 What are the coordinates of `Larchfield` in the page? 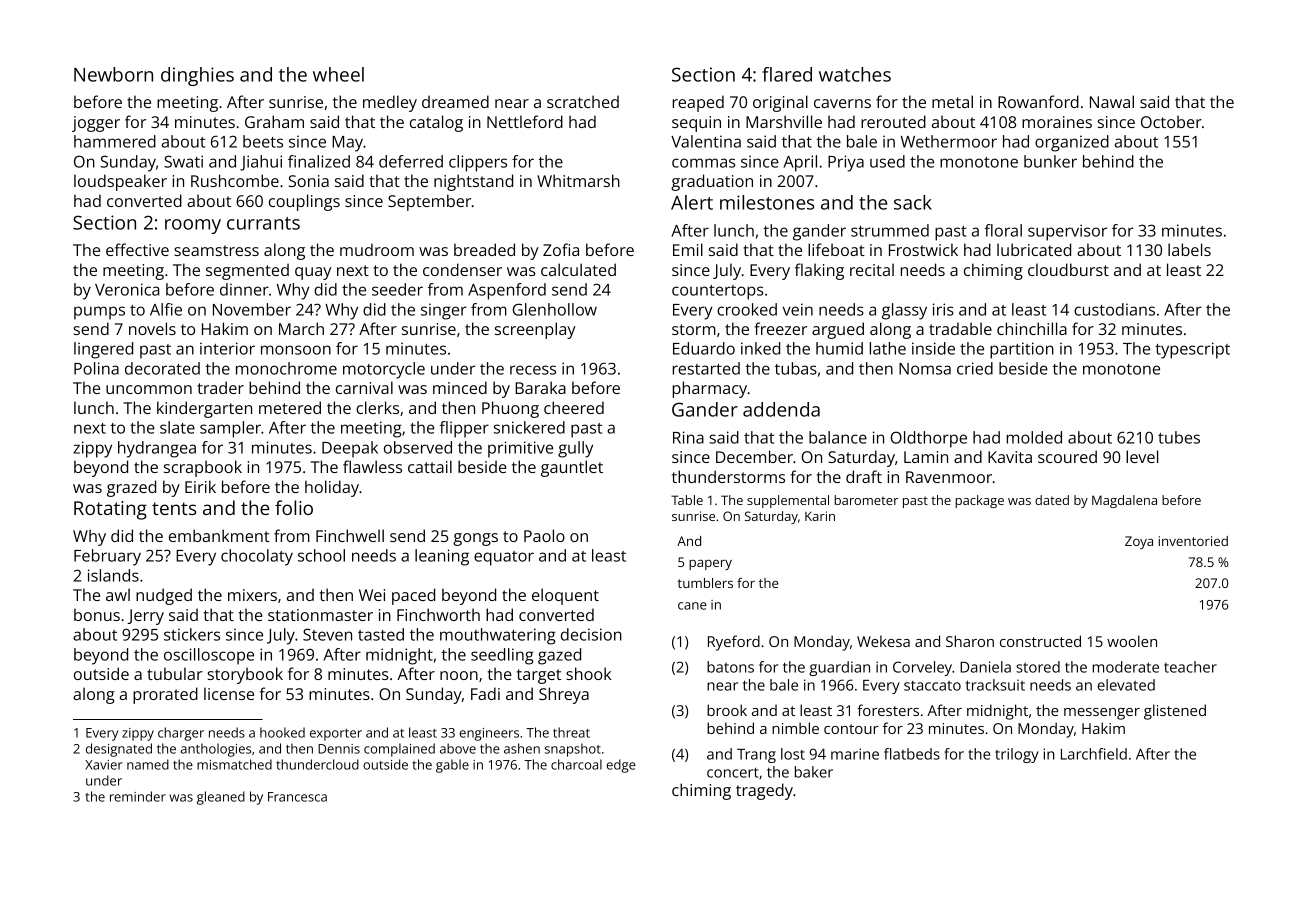 It's located at (1094, 754).
